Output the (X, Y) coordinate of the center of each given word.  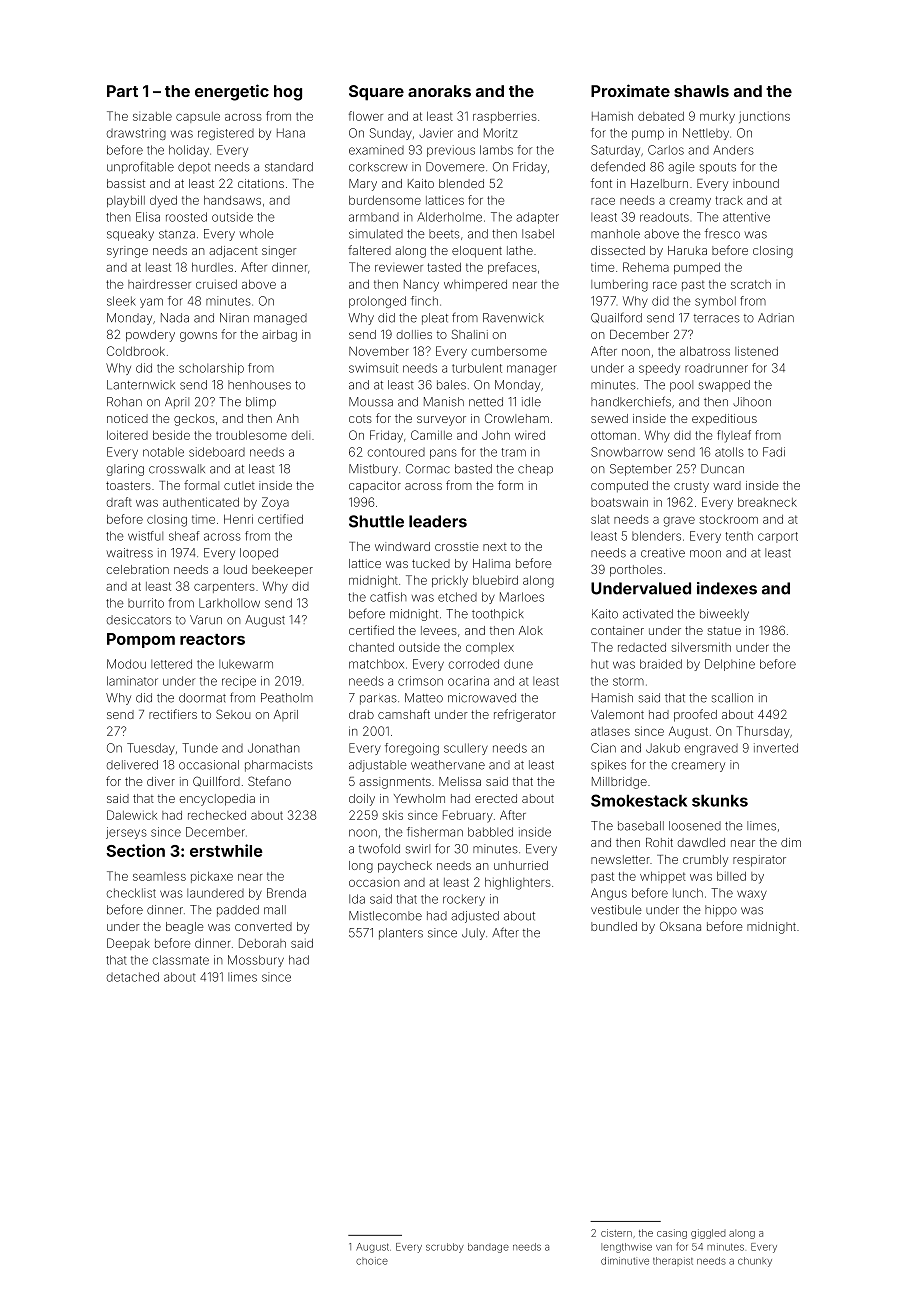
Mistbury (373, 470)
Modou (126, 664)
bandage (488, 1248)
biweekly (724, 615)
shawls (701, 91)
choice (372, 1261)
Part (122, 91)
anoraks (439, 91)
